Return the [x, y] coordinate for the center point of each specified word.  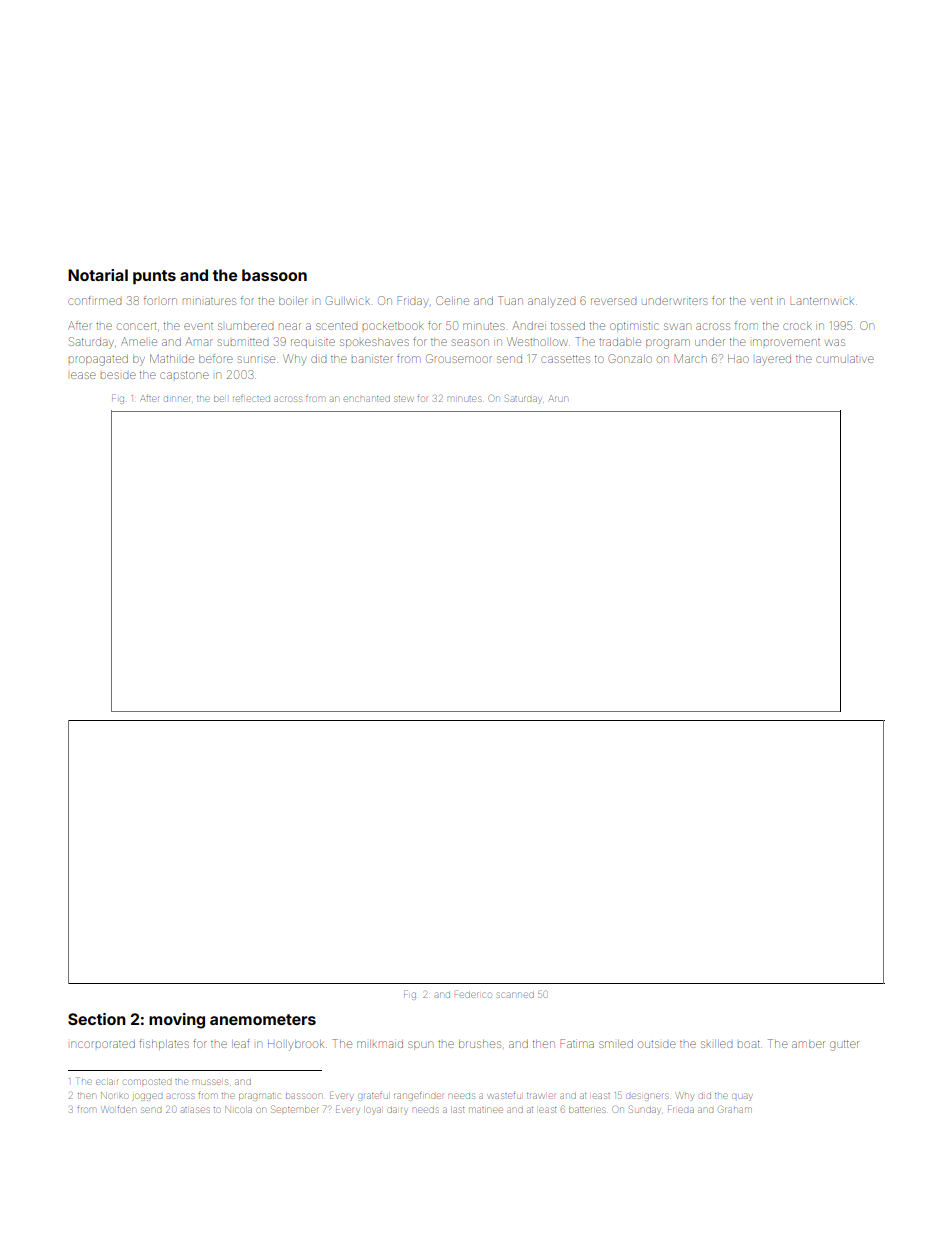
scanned [516, 995]
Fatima [577, 1043]
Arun [558, 398]
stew [403, 399]
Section [97, 1019]
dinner [177, 399]
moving [177, 1021]
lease [83, 375]
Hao [738, 359]
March [691, 358]
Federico [473, 994]
